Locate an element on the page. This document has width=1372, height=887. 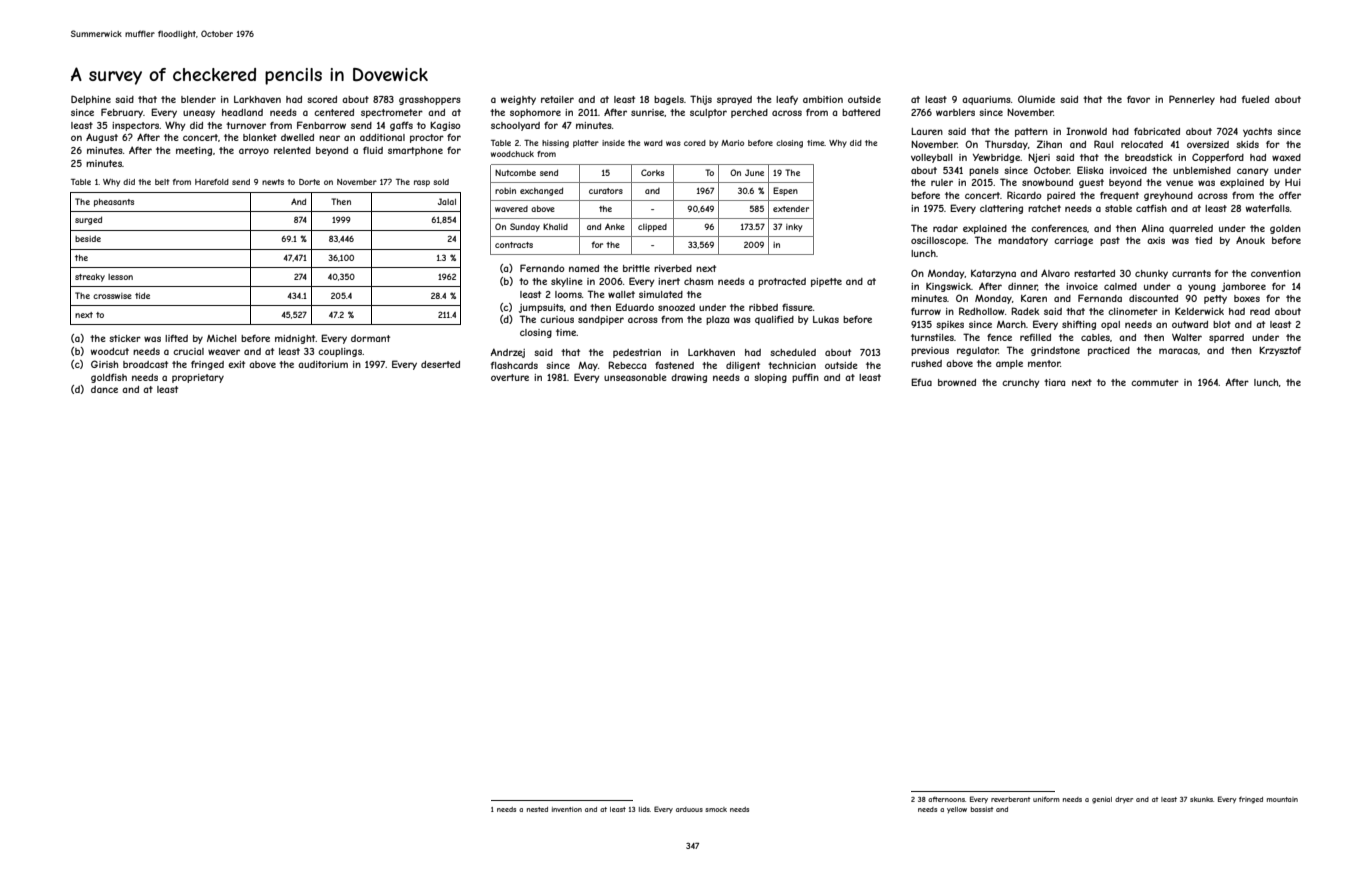
weighty is located at coordinates (518, 100).
